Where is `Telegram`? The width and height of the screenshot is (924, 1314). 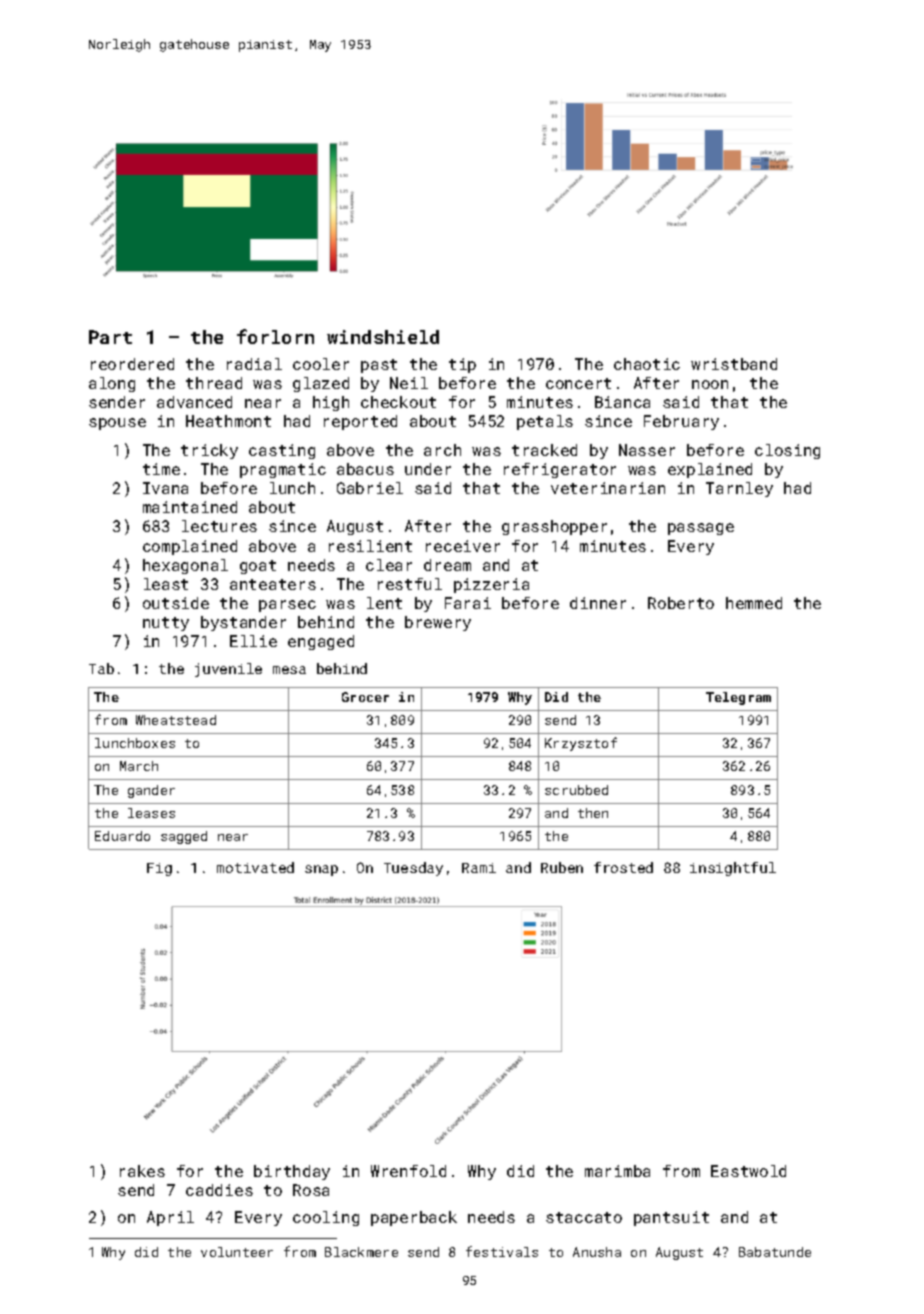
Telegram is located at coordinates (738, 698).
